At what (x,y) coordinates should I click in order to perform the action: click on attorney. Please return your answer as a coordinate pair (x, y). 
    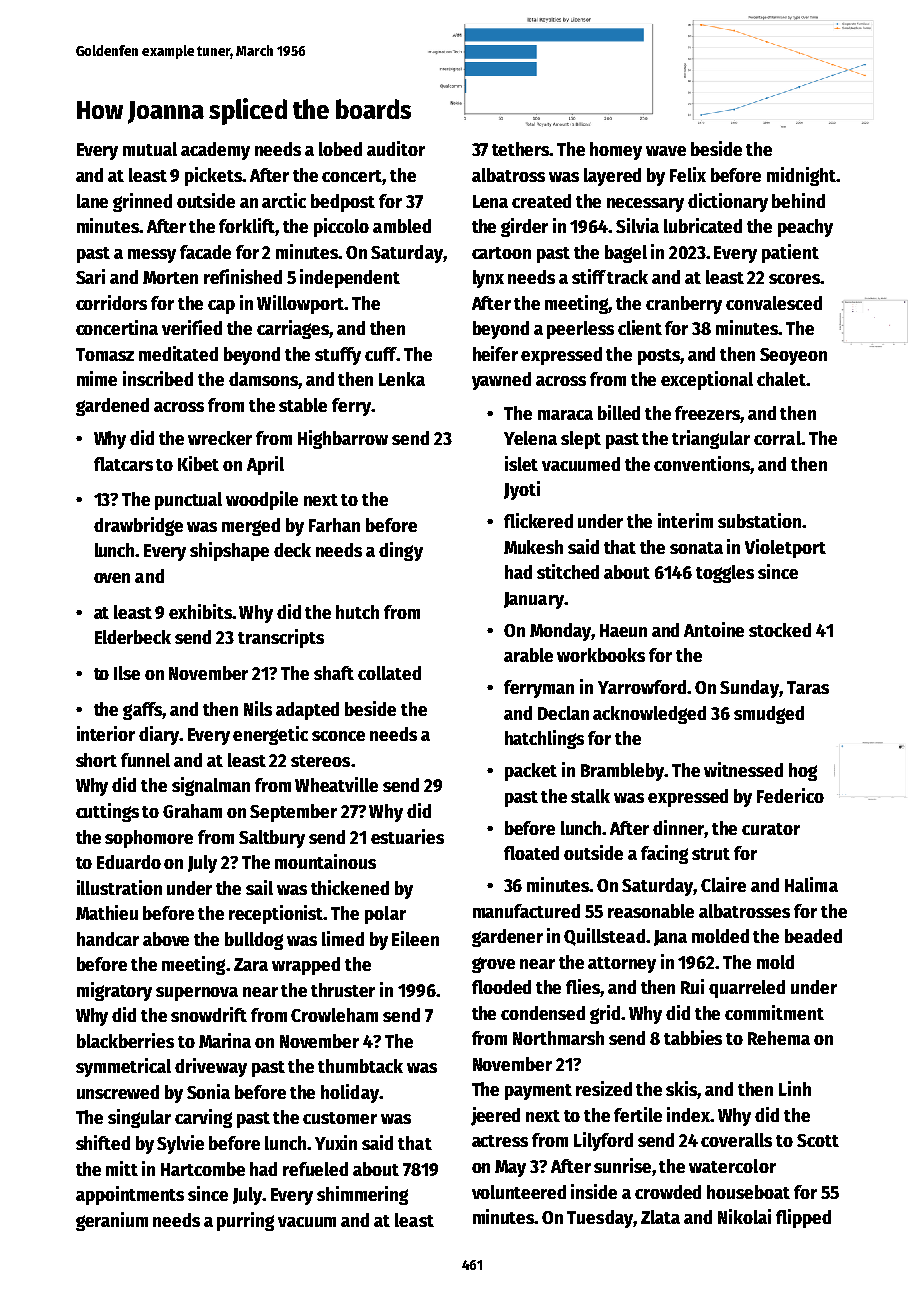
    Looking at the image, I should click on (622, 965).
